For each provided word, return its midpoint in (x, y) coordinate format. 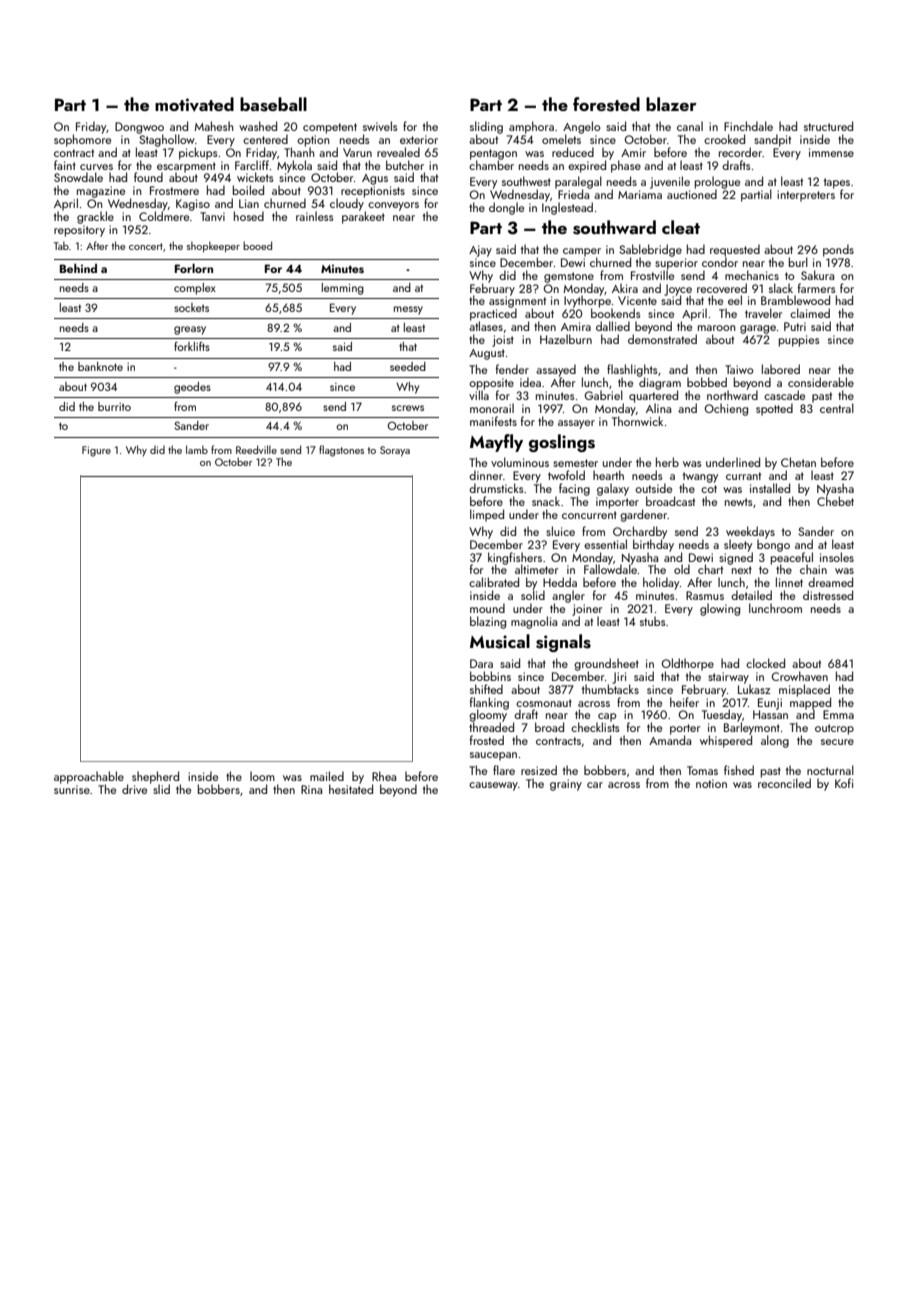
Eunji (770, 704)
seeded (408, 366)
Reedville (256, 449)
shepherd (155, 777)
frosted (487, 740)
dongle (506, 208)
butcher (405, 165)
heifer (684, 702)
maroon (717, 328)
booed (257, 245)
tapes (837, 183)
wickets (255, 177)
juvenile (670, 182)
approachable (89, 777)
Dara (481, 663)
